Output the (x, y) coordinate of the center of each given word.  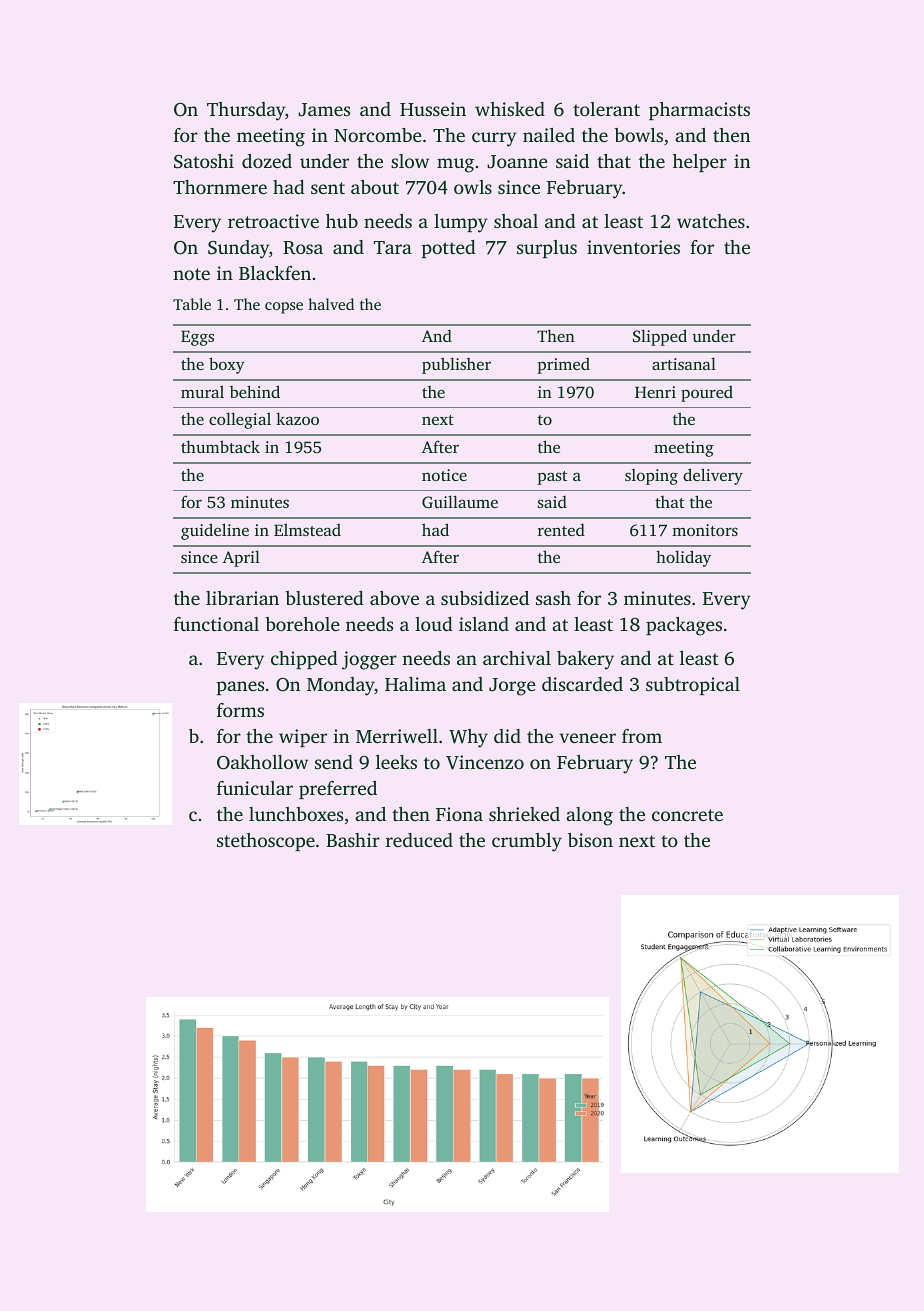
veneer (587, 738)
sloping (651, 476)
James (324, 110)
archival (517, 658)
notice (444, 475)
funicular (255, 788)
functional (216, 624)
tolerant (606, 109)
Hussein (433, 109)
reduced (419, 840)
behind (255, 391)
